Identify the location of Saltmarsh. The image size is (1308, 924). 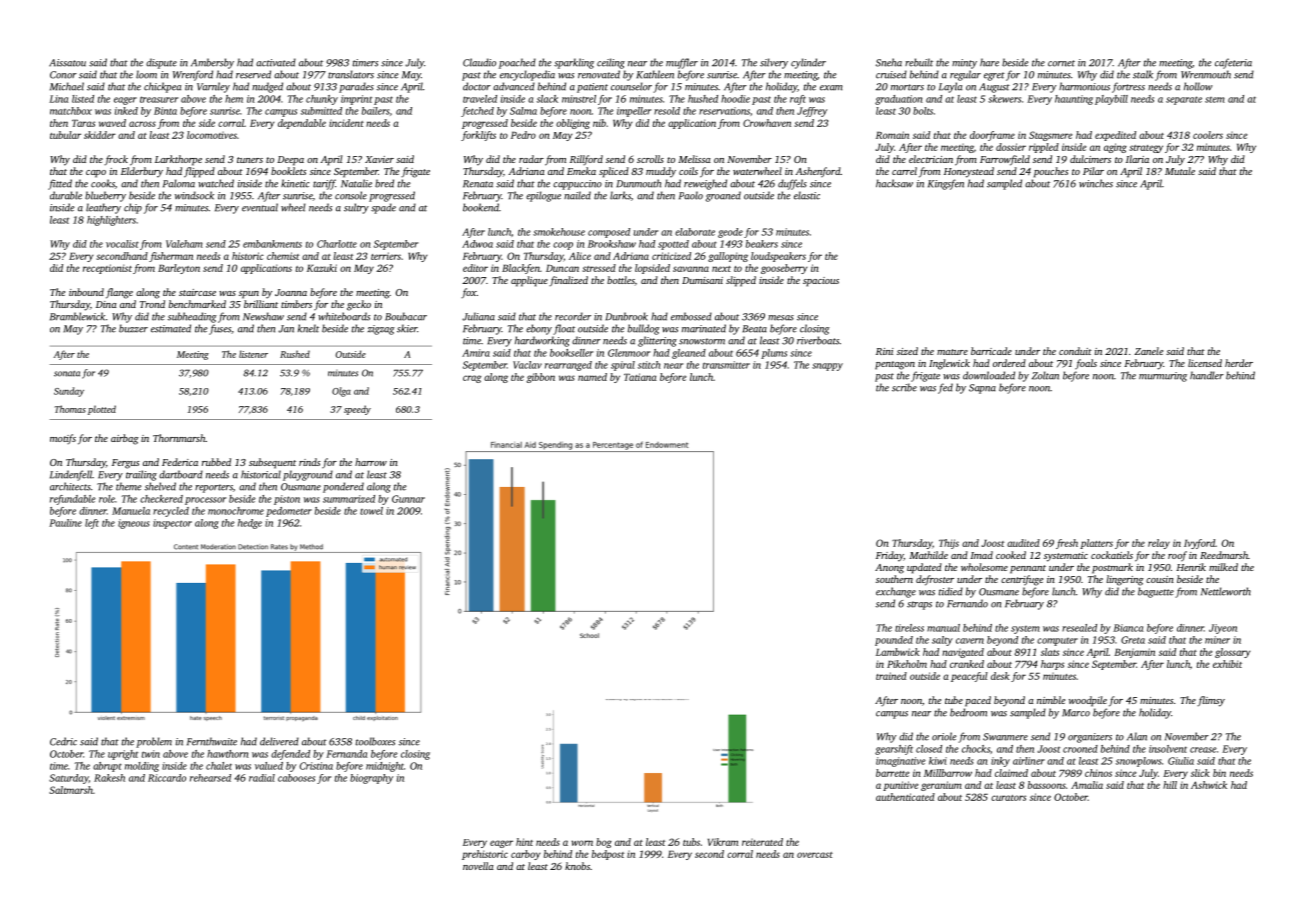
(71, 790).
